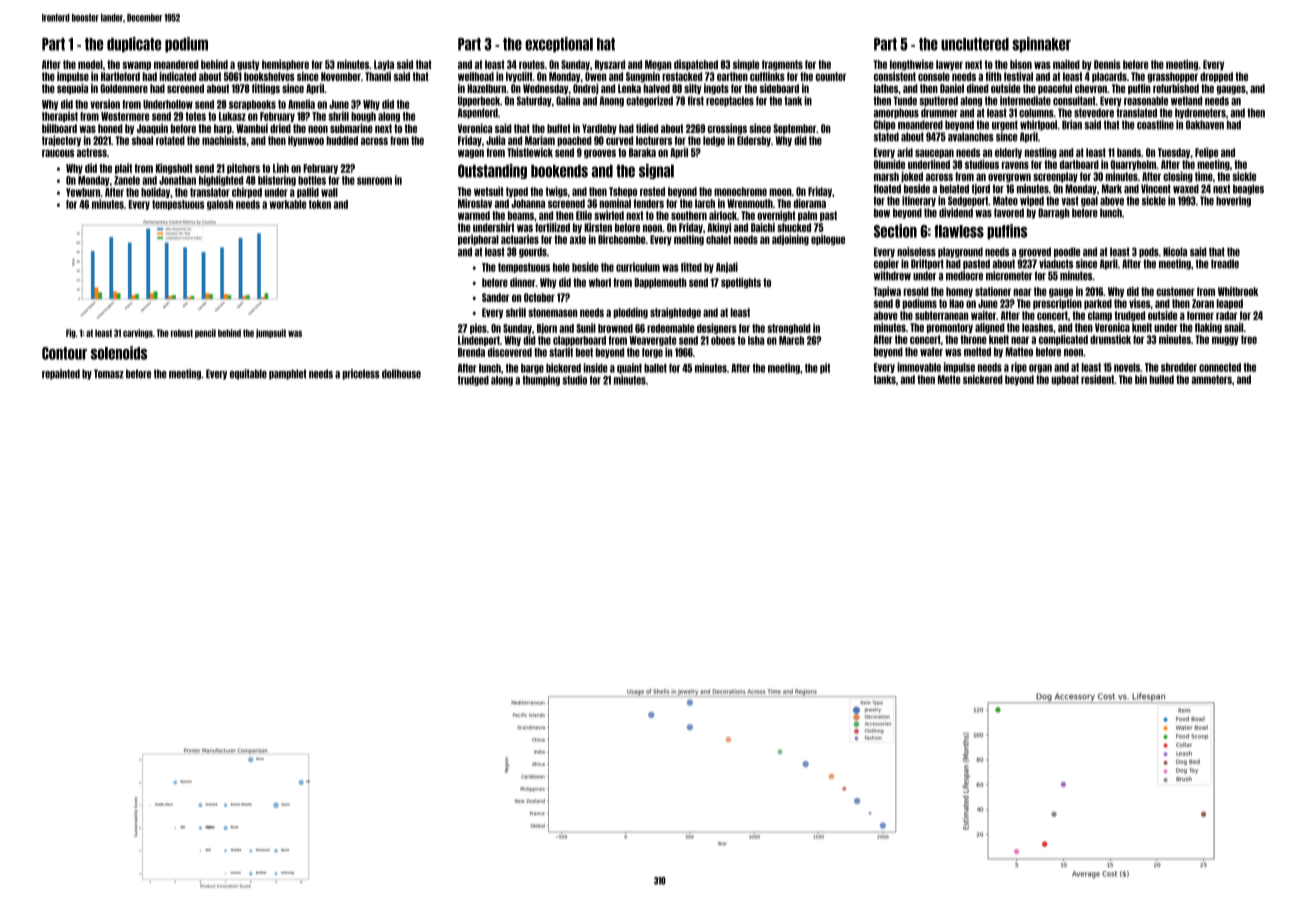  Describe the element at coordinates (978, 88) in the page. I see `dined` at that location.
